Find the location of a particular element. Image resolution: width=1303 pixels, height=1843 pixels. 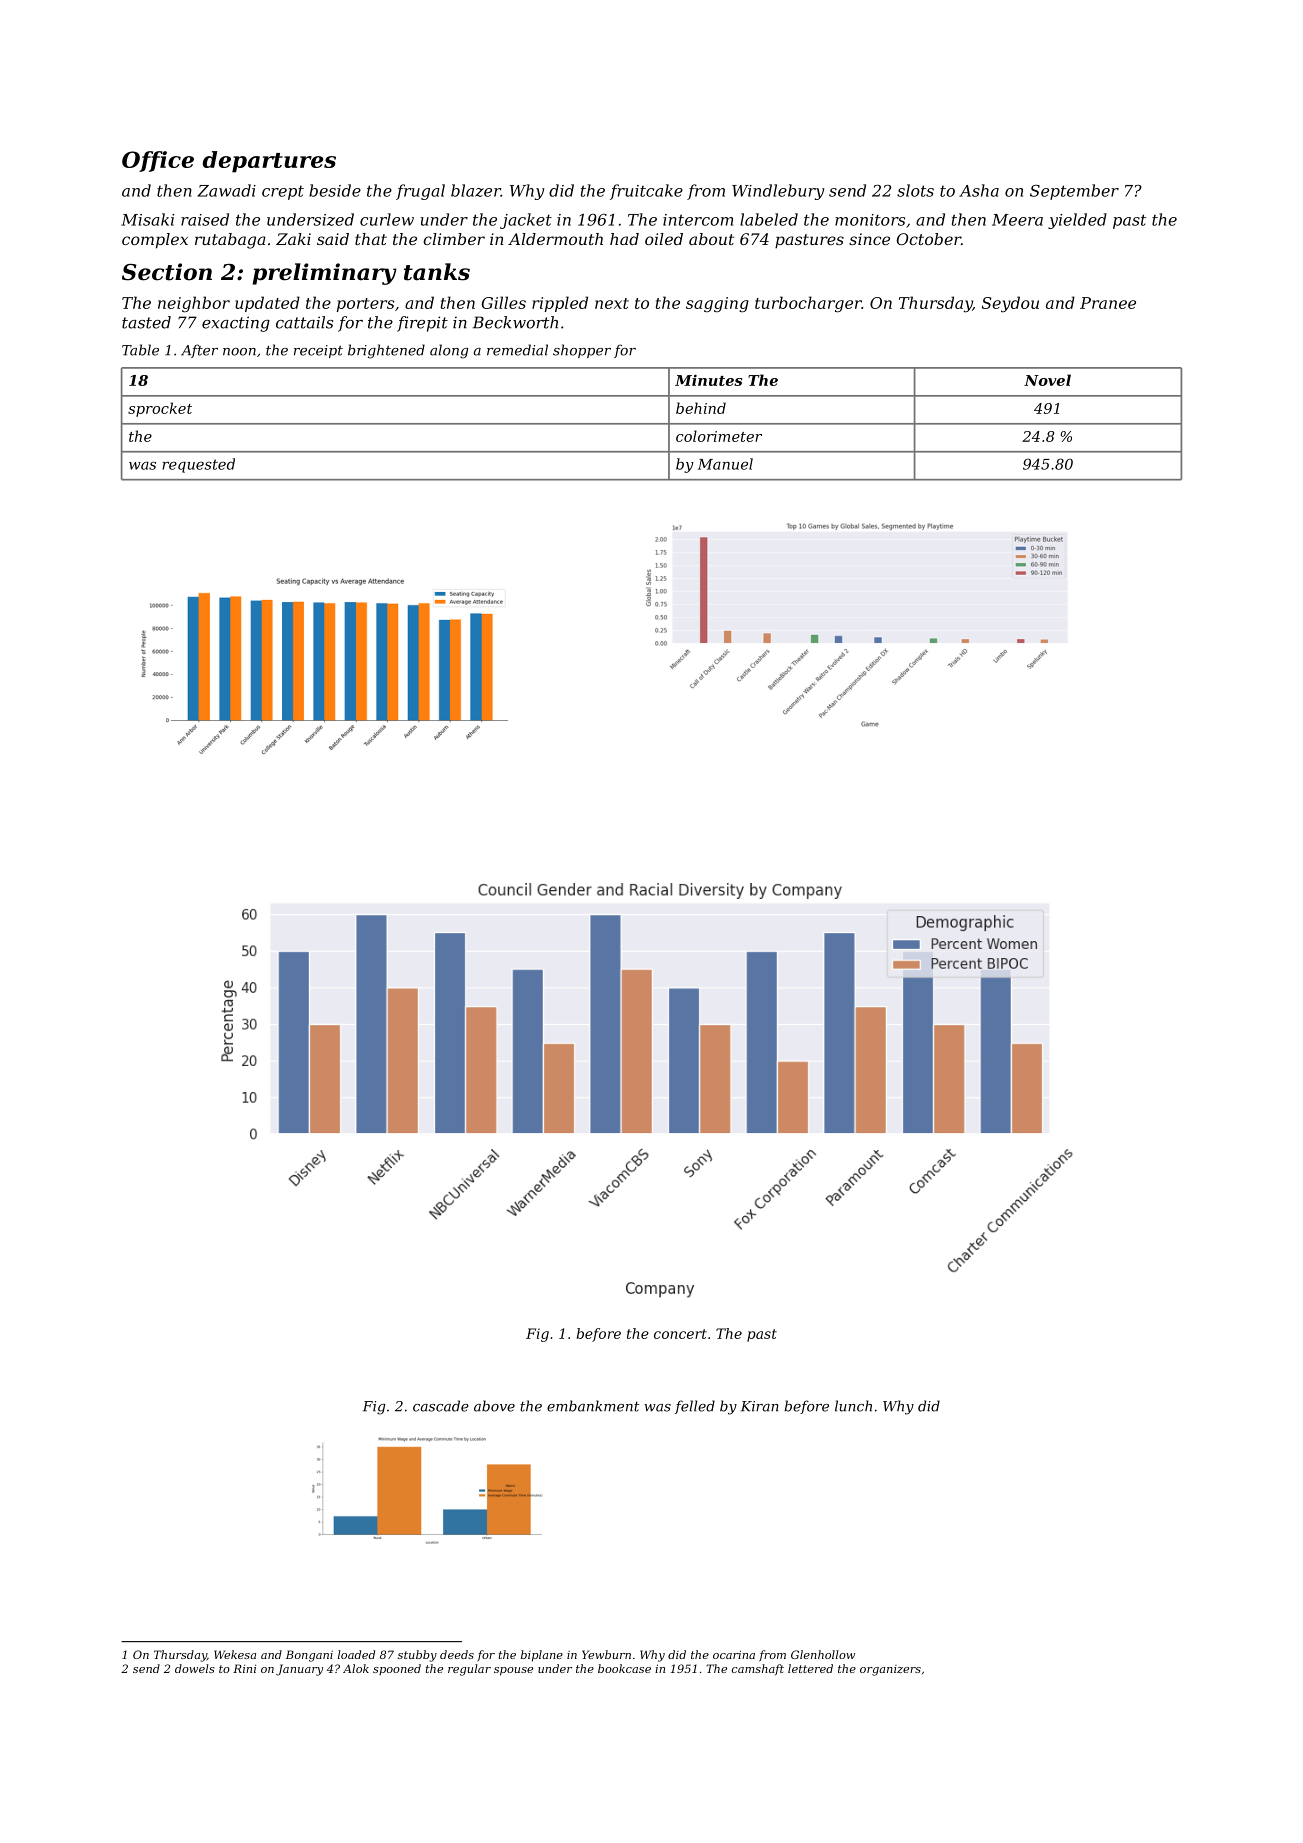

lunch is located at coordinates (853, 1406).
